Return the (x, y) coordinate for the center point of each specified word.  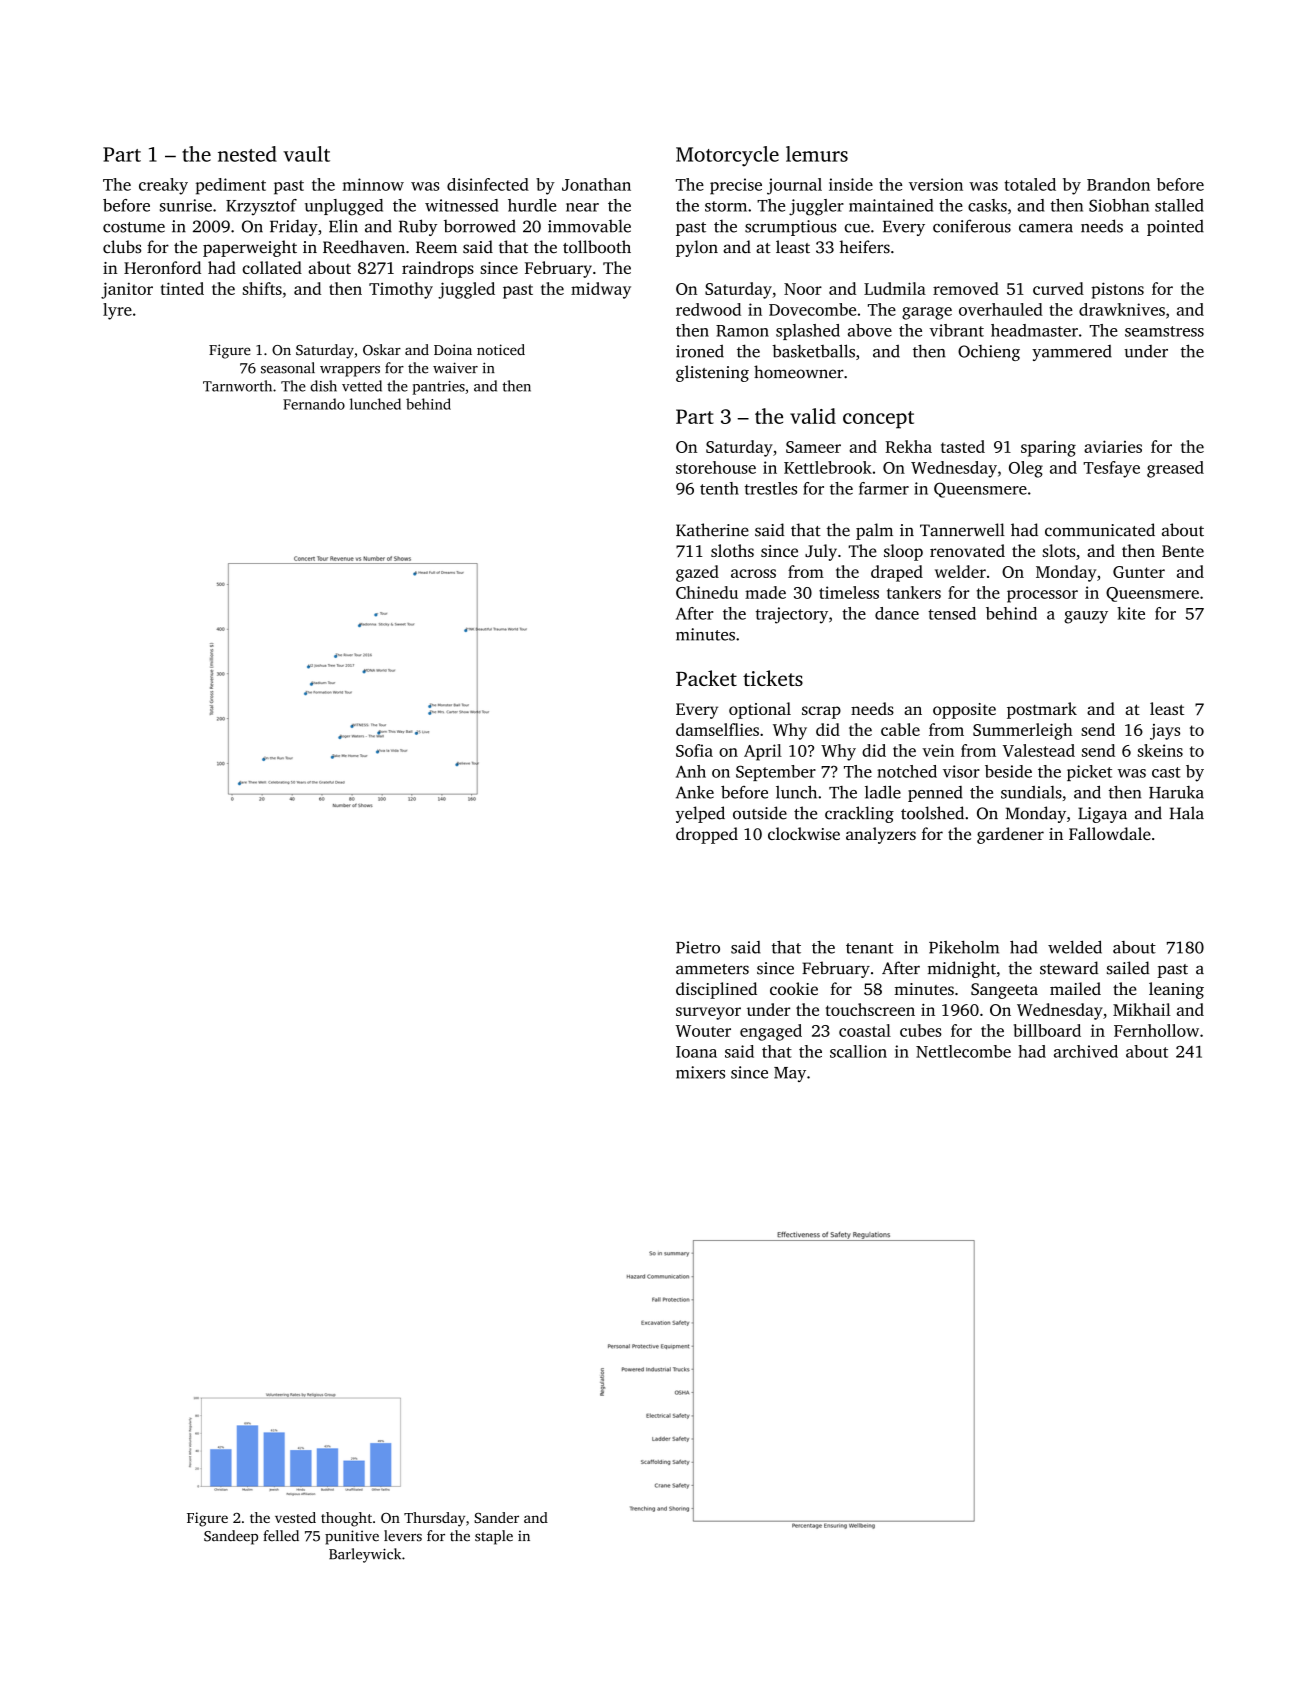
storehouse (716, 467)
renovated (967, 550)
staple (494, 1537)
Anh (691, 771)
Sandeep (231, 1537)
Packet (706, 678)
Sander (496, 1517)
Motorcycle (727, 156)
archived (1086, 1051)
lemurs (817, 154)
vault (306, 154)
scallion (858, 1051)
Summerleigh (1023, 731)
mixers (700, 1072)
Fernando (314, 404)
